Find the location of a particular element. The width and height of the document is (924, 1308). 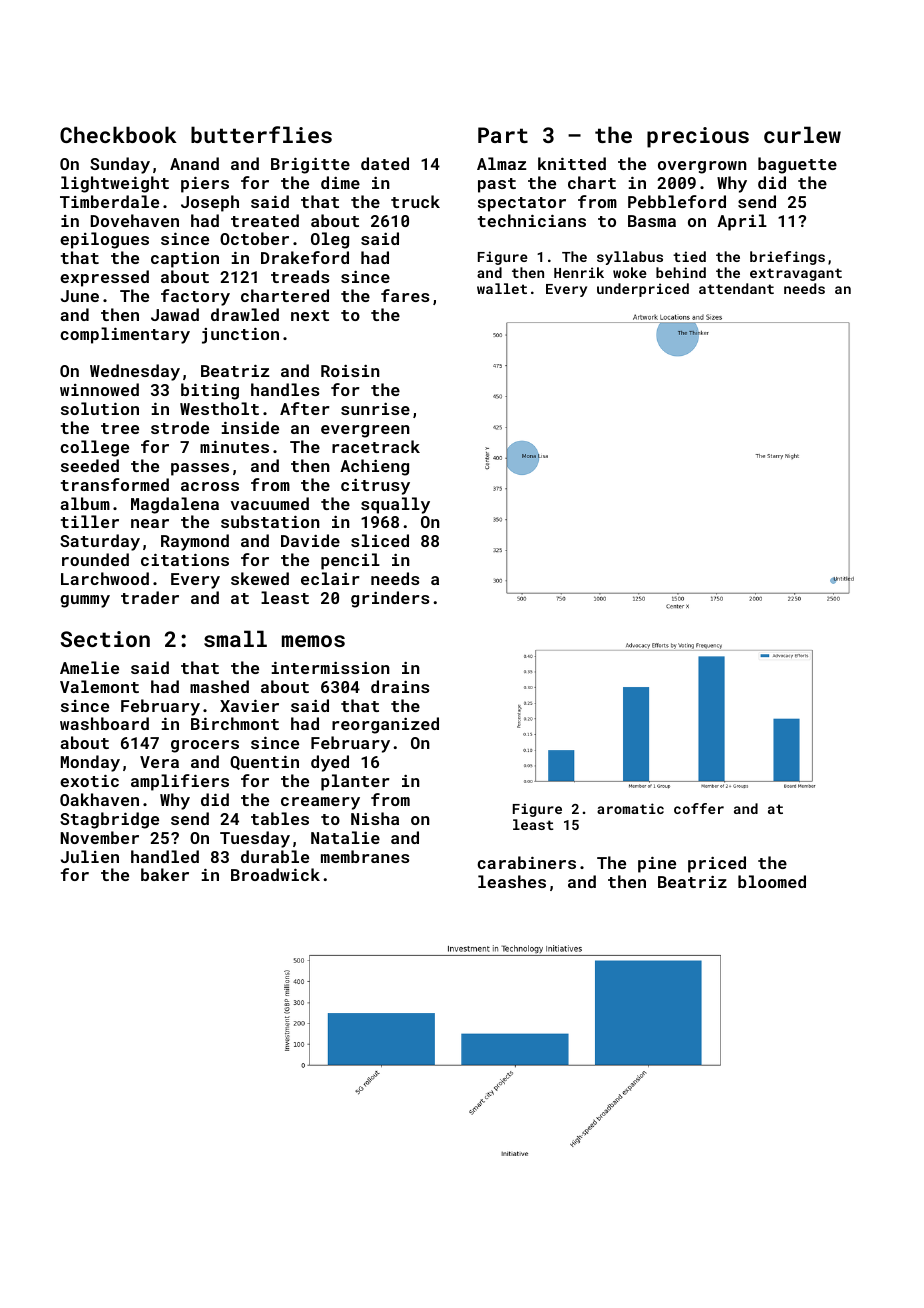

butterflies is located at coordinates (261, 134).
